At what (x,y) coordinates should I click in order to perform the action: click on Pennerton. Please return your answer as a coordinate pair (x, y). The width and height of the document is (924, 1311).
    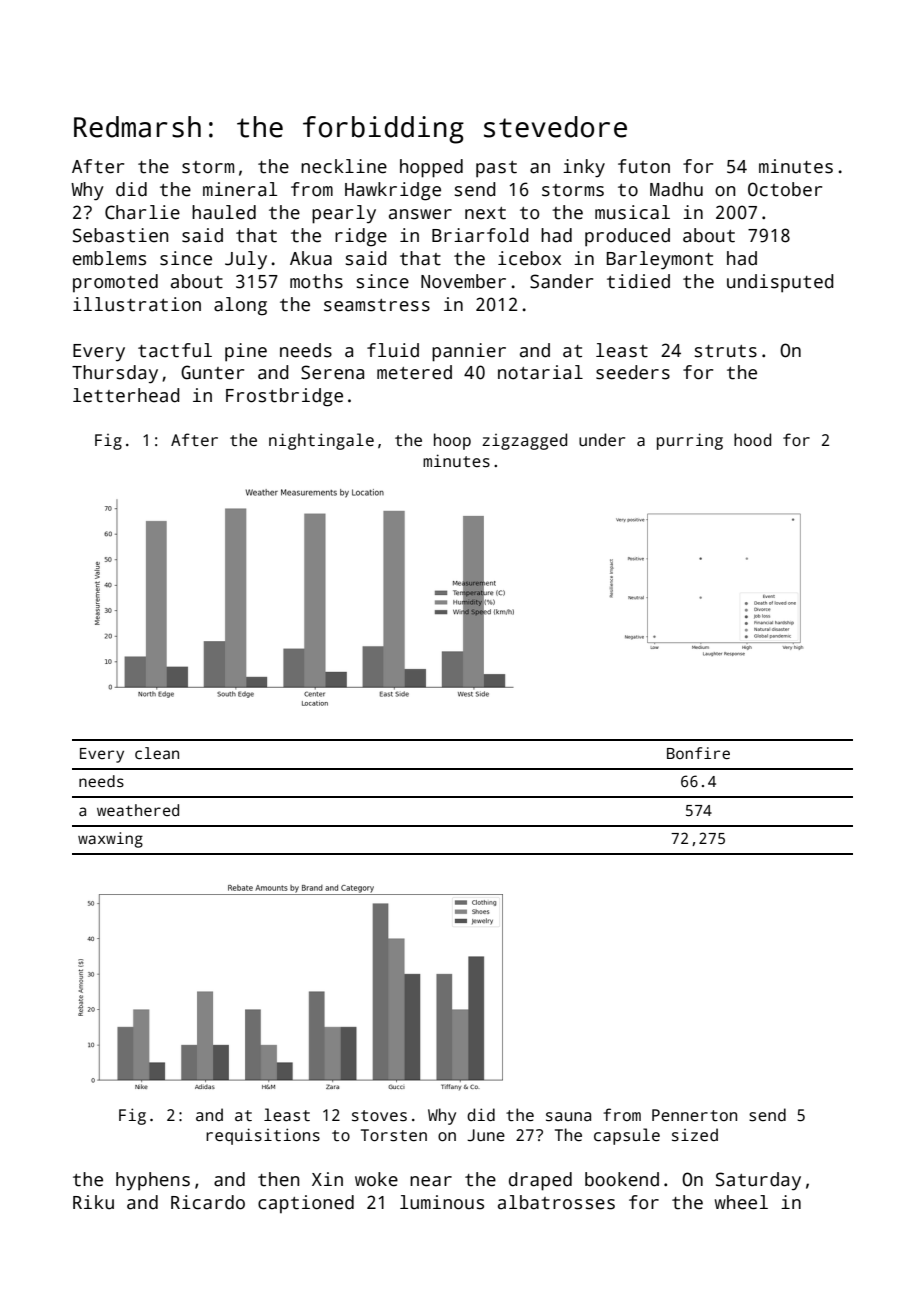
    Looking at the image, I should click on (694, 1115).
